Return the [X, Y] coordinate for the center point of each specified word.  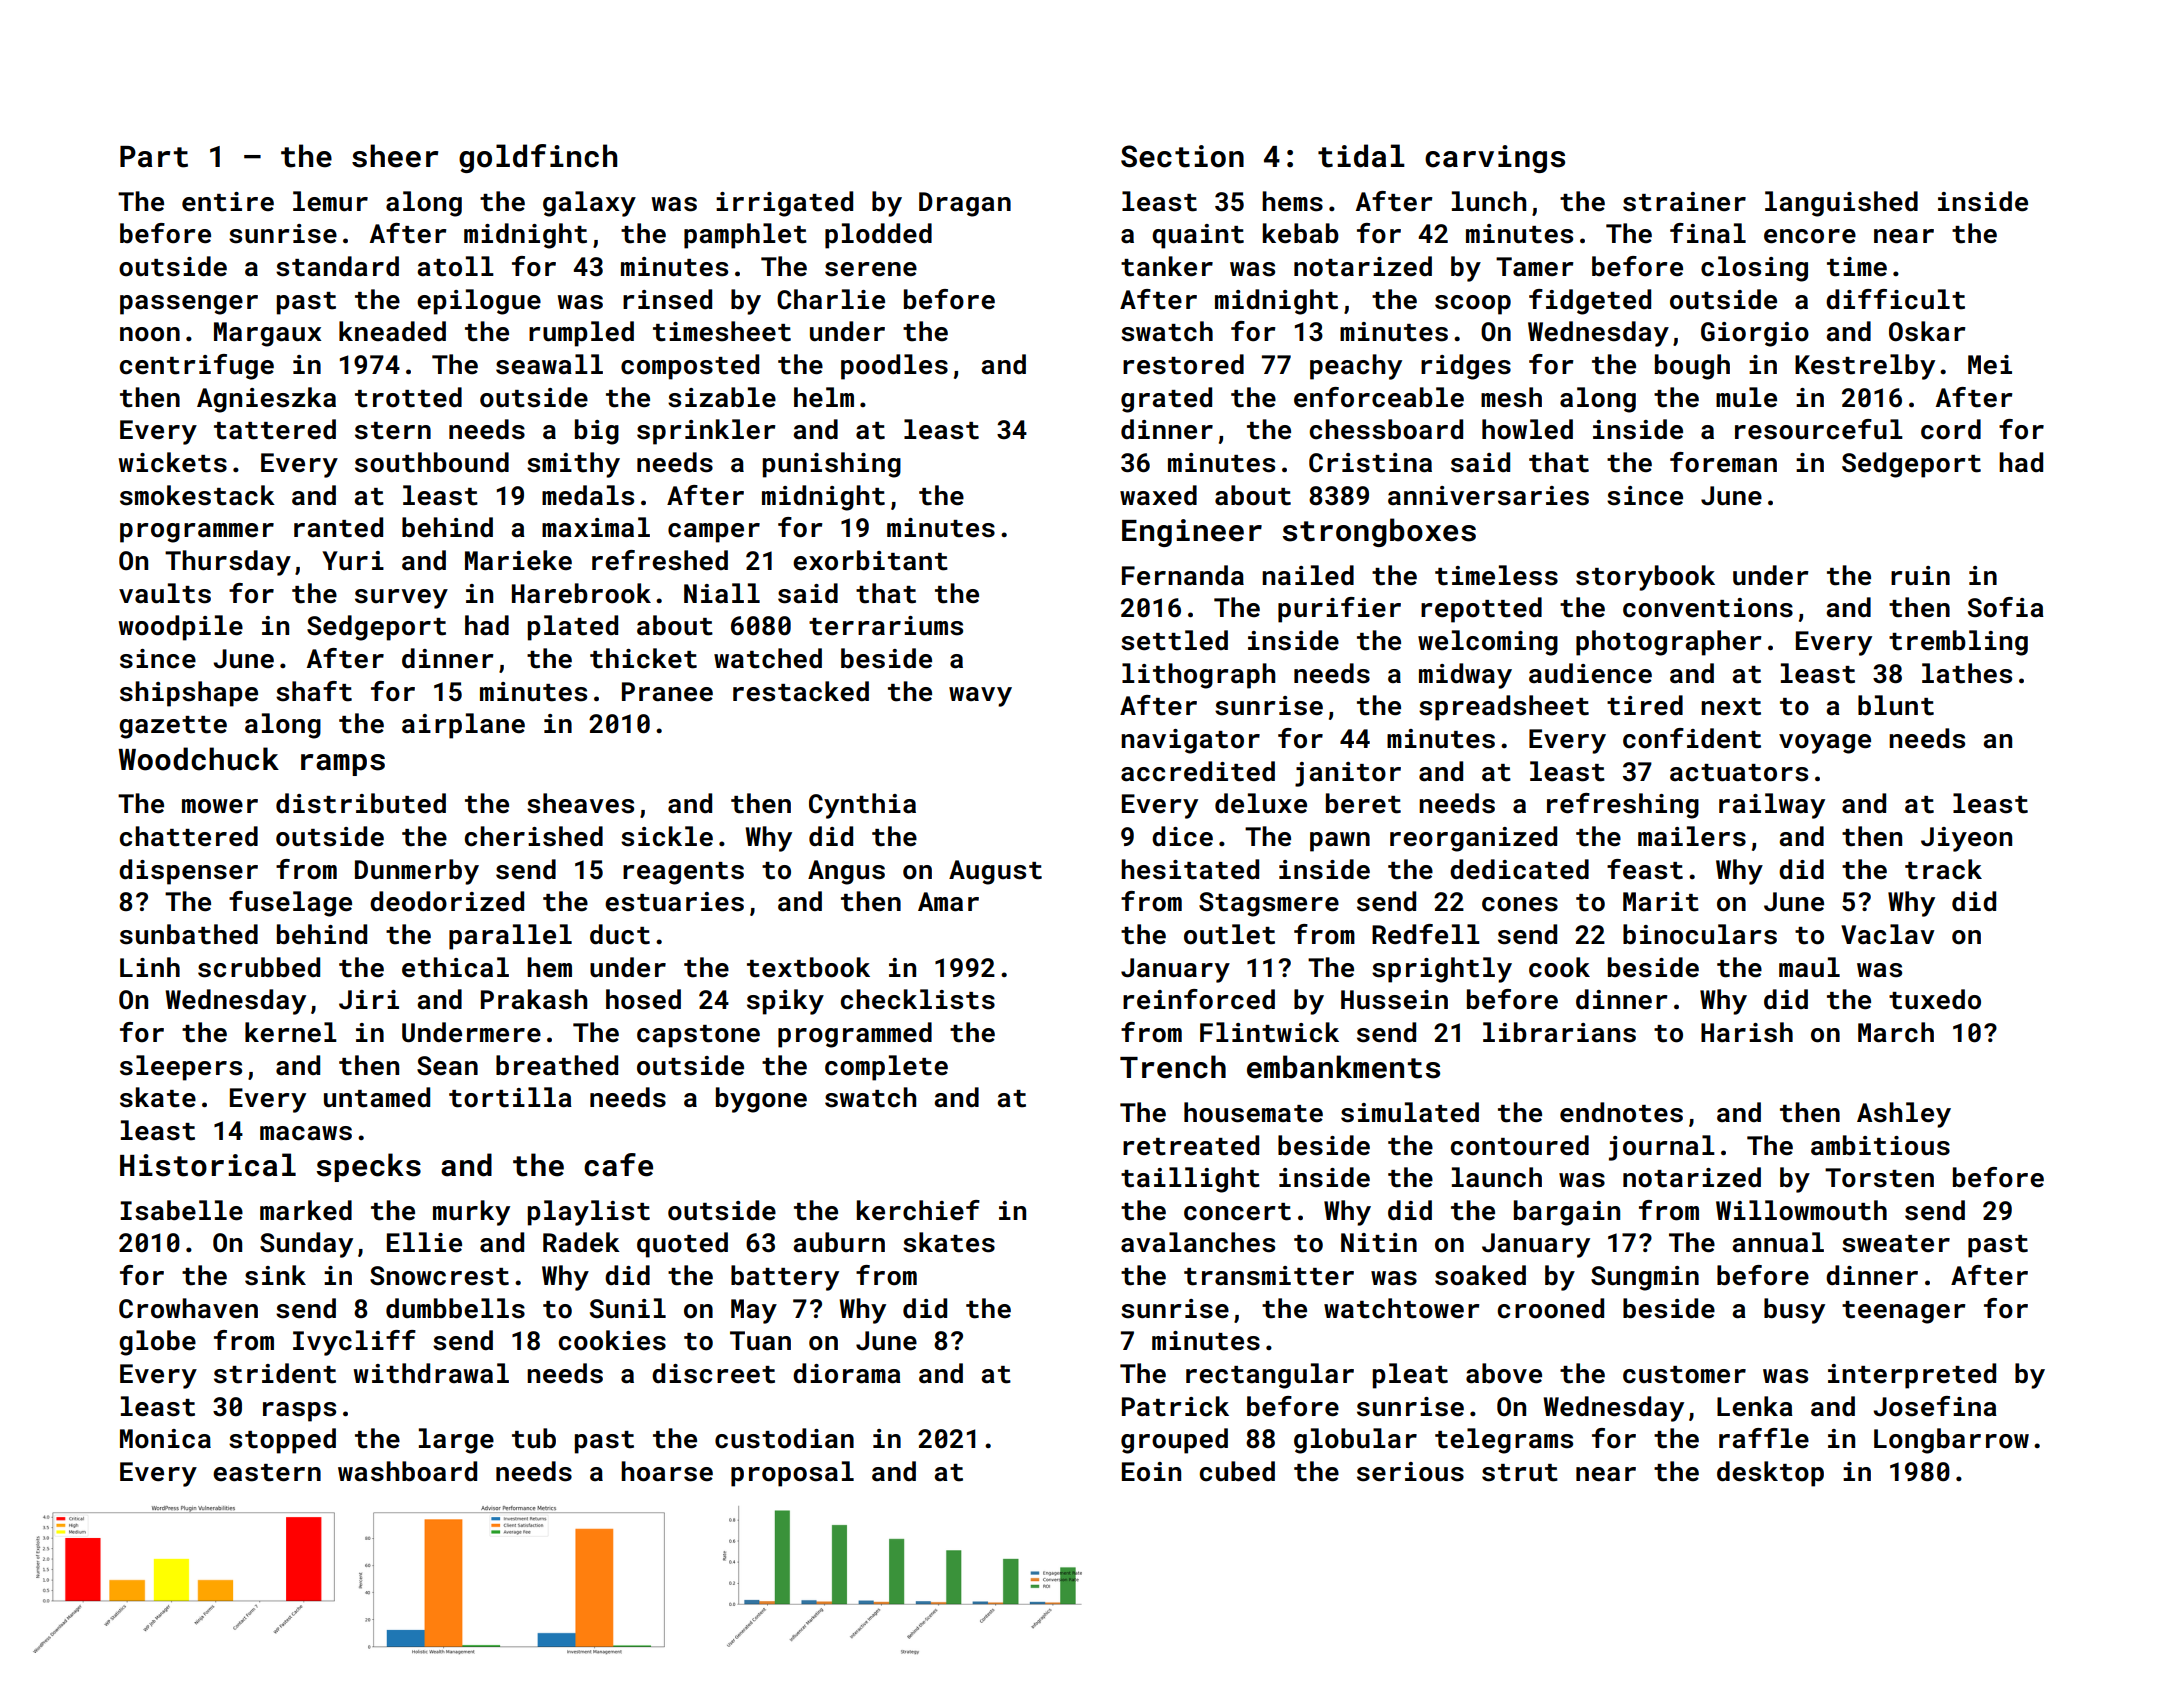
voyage [1825, 744]
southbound [432, 462]
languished [1841, 204]
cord [1951, 429]
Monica [165, 1439]
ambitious [1880, 1145]
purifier [1339, 610]
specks [368, 1167]
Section [1182, 156]
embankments [1343, 1067]
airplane [463, 726]
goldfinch [538, 158]
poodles [894, 367]
